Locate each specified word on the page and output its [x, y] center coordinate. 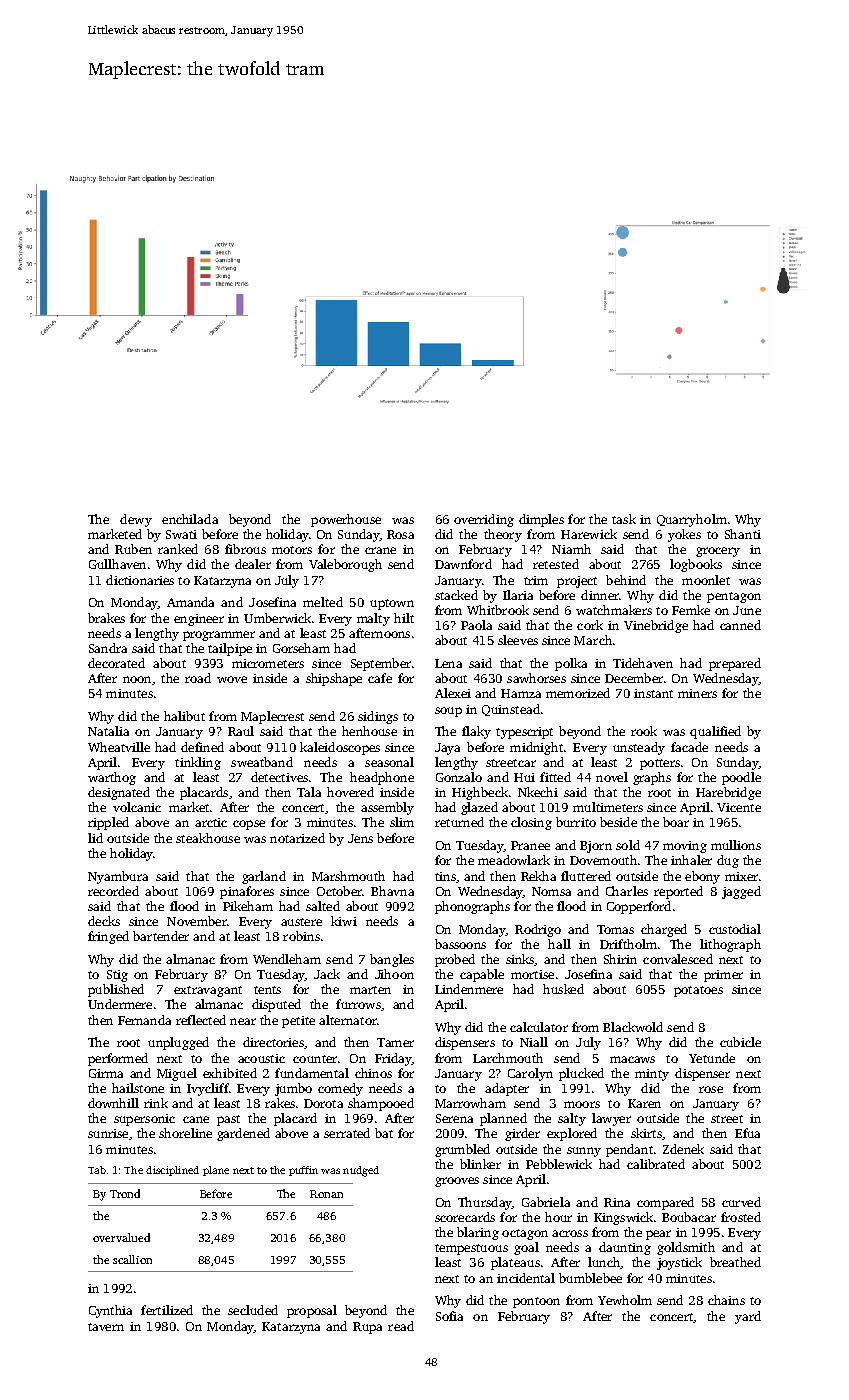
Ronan [326, 1194]
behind [626, 580]
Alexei [453, 693]
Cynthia [110, 1311]
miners [697, 693]
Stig [117, 976]
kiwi [344, 921]
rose [711, 1089]
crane [380, 550]
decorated [116, 663]
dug [728, 861]
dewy [136, 520]
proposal [312, 1311]
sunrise [108, 1133]
